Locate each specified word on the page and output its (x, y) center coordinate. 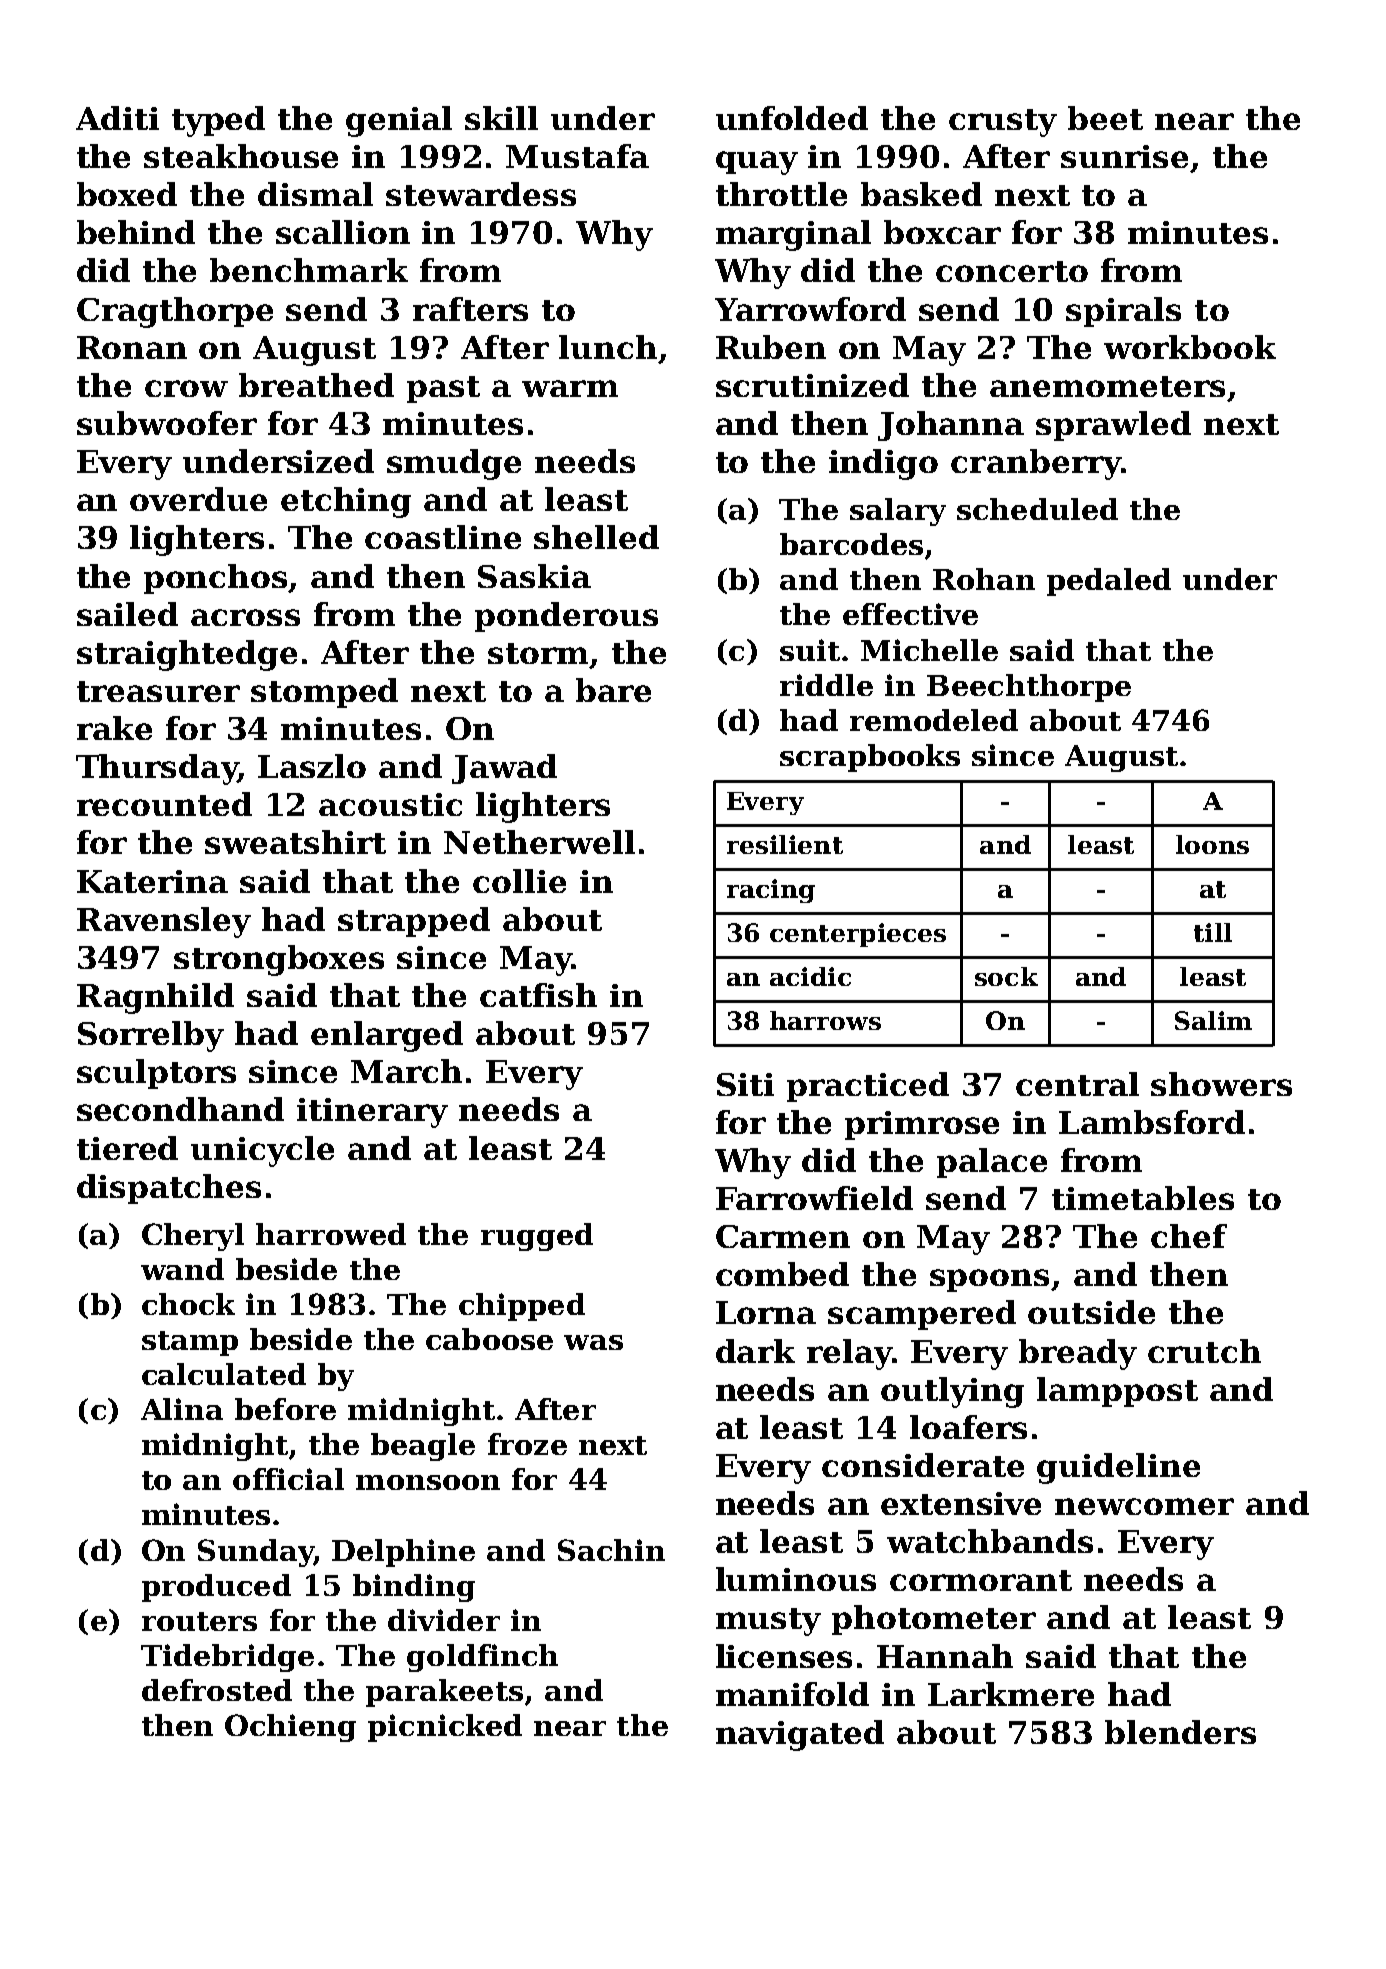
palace (992, 1163)
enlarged (387, 1036)
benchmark (309, 270)
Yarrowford (810, 309)
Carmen (783, 1236)
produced (216, 1588)
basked (921, 194)
